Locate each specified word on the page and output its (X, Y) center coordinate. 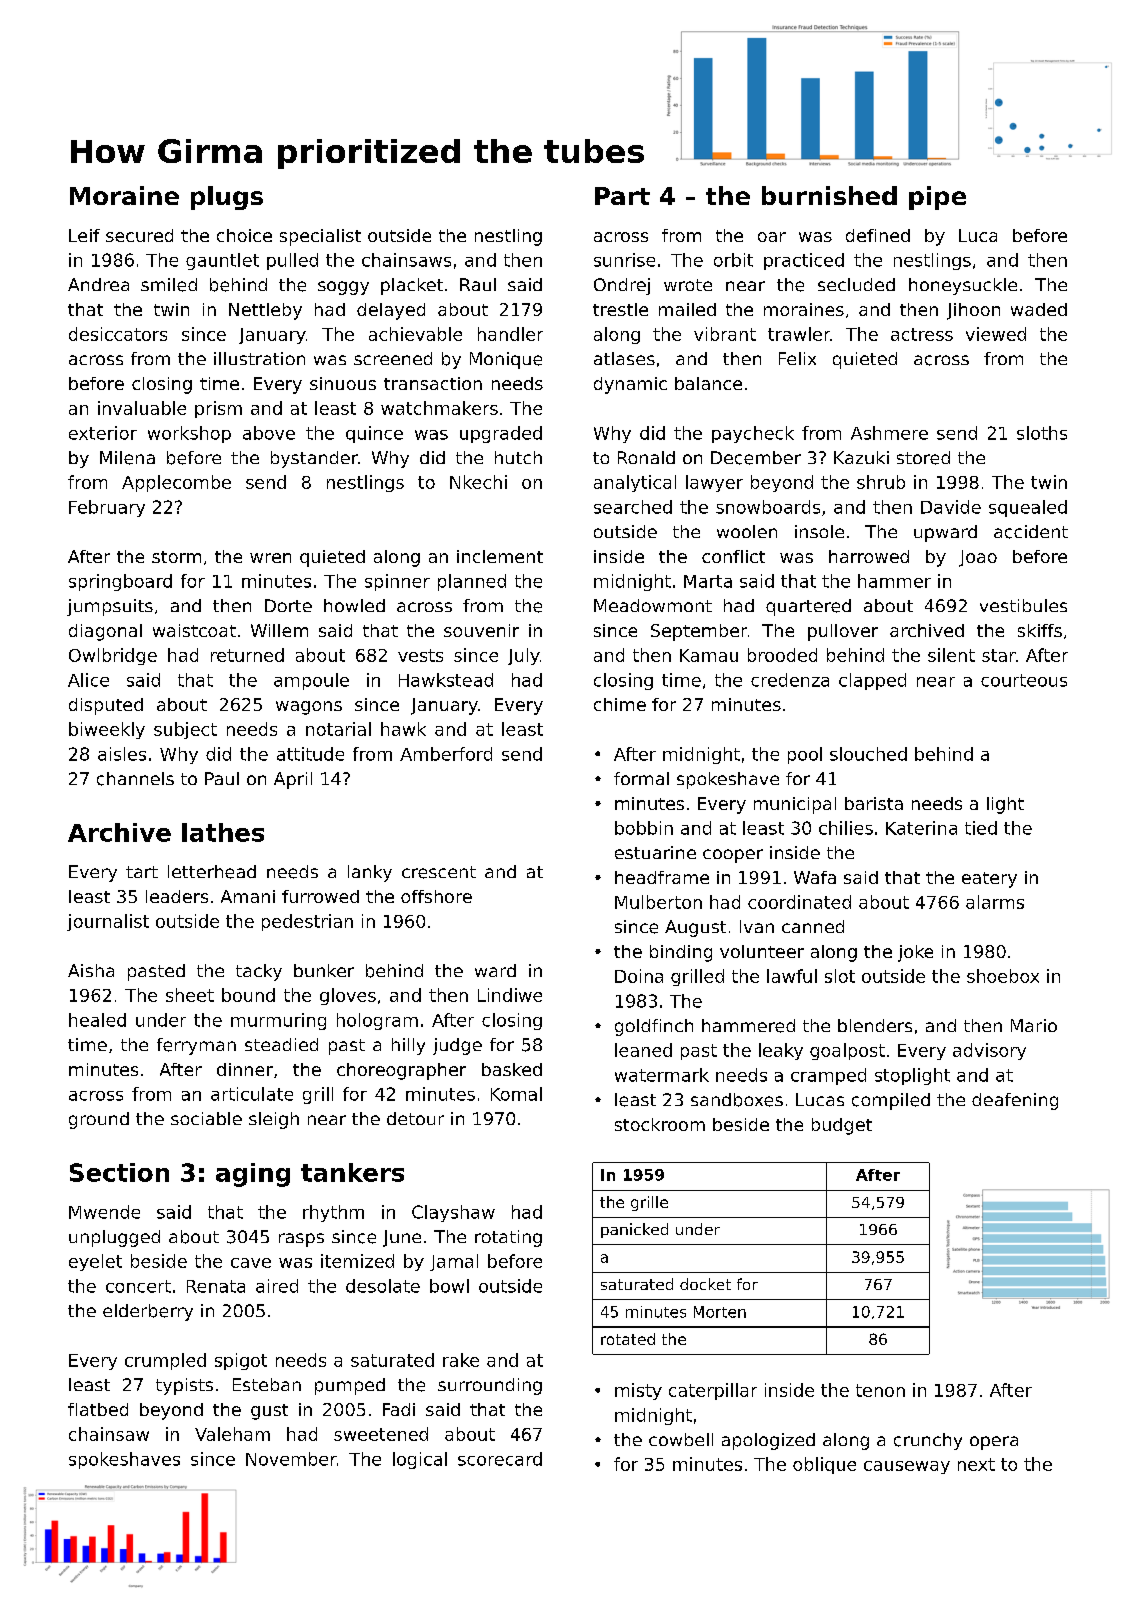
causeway (907, 1467)
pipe (937, 198)
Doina (639, 976)
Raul (478, 284)
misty (638, 1391)
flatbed (98, 1409)
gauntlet (222, 261)
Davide (951, 507)
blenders (875, 1025)
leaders (177, 896)
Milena (127, 458)
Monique (506, 360)
